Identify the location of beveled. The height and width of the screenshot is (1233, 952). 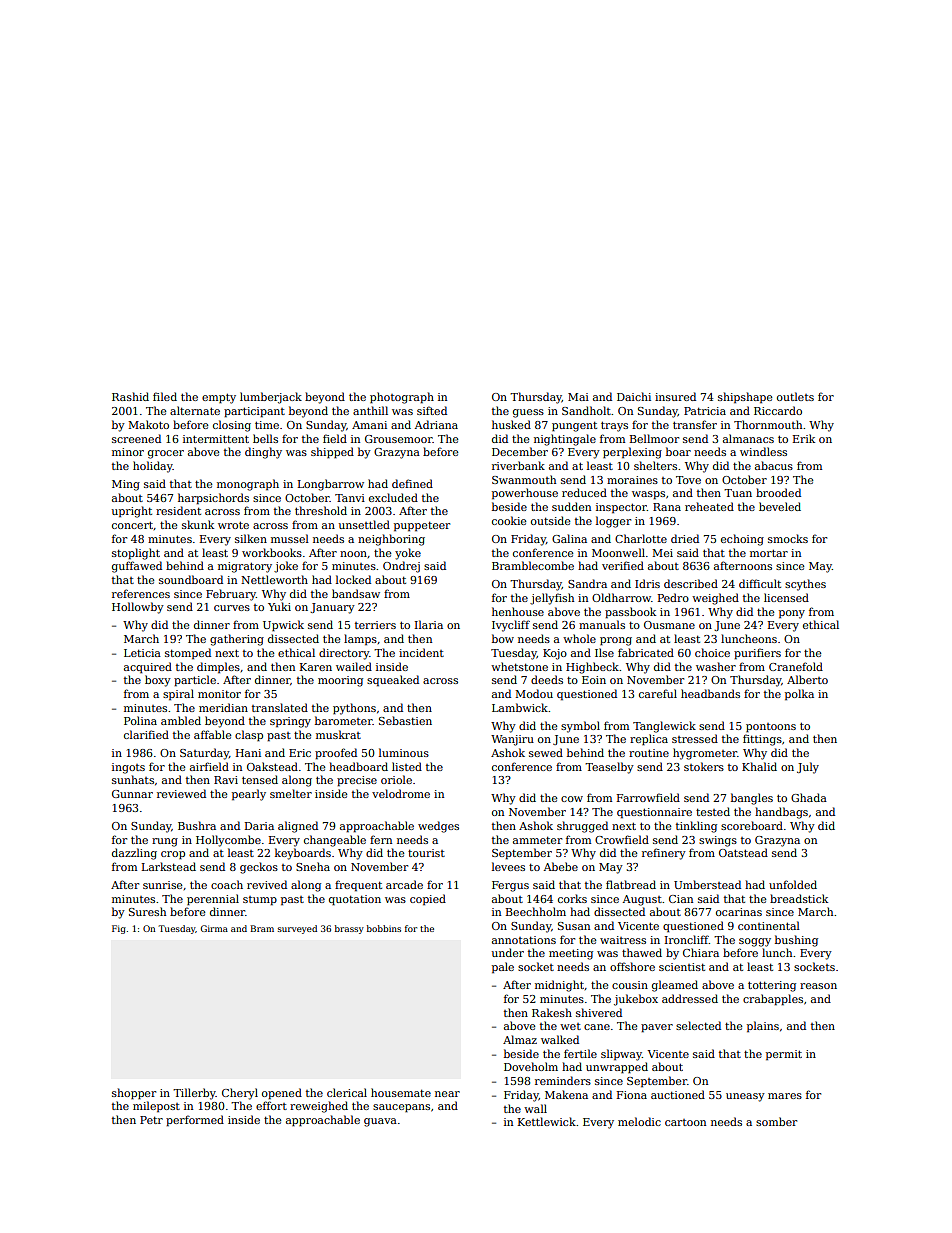
(780, 506).
